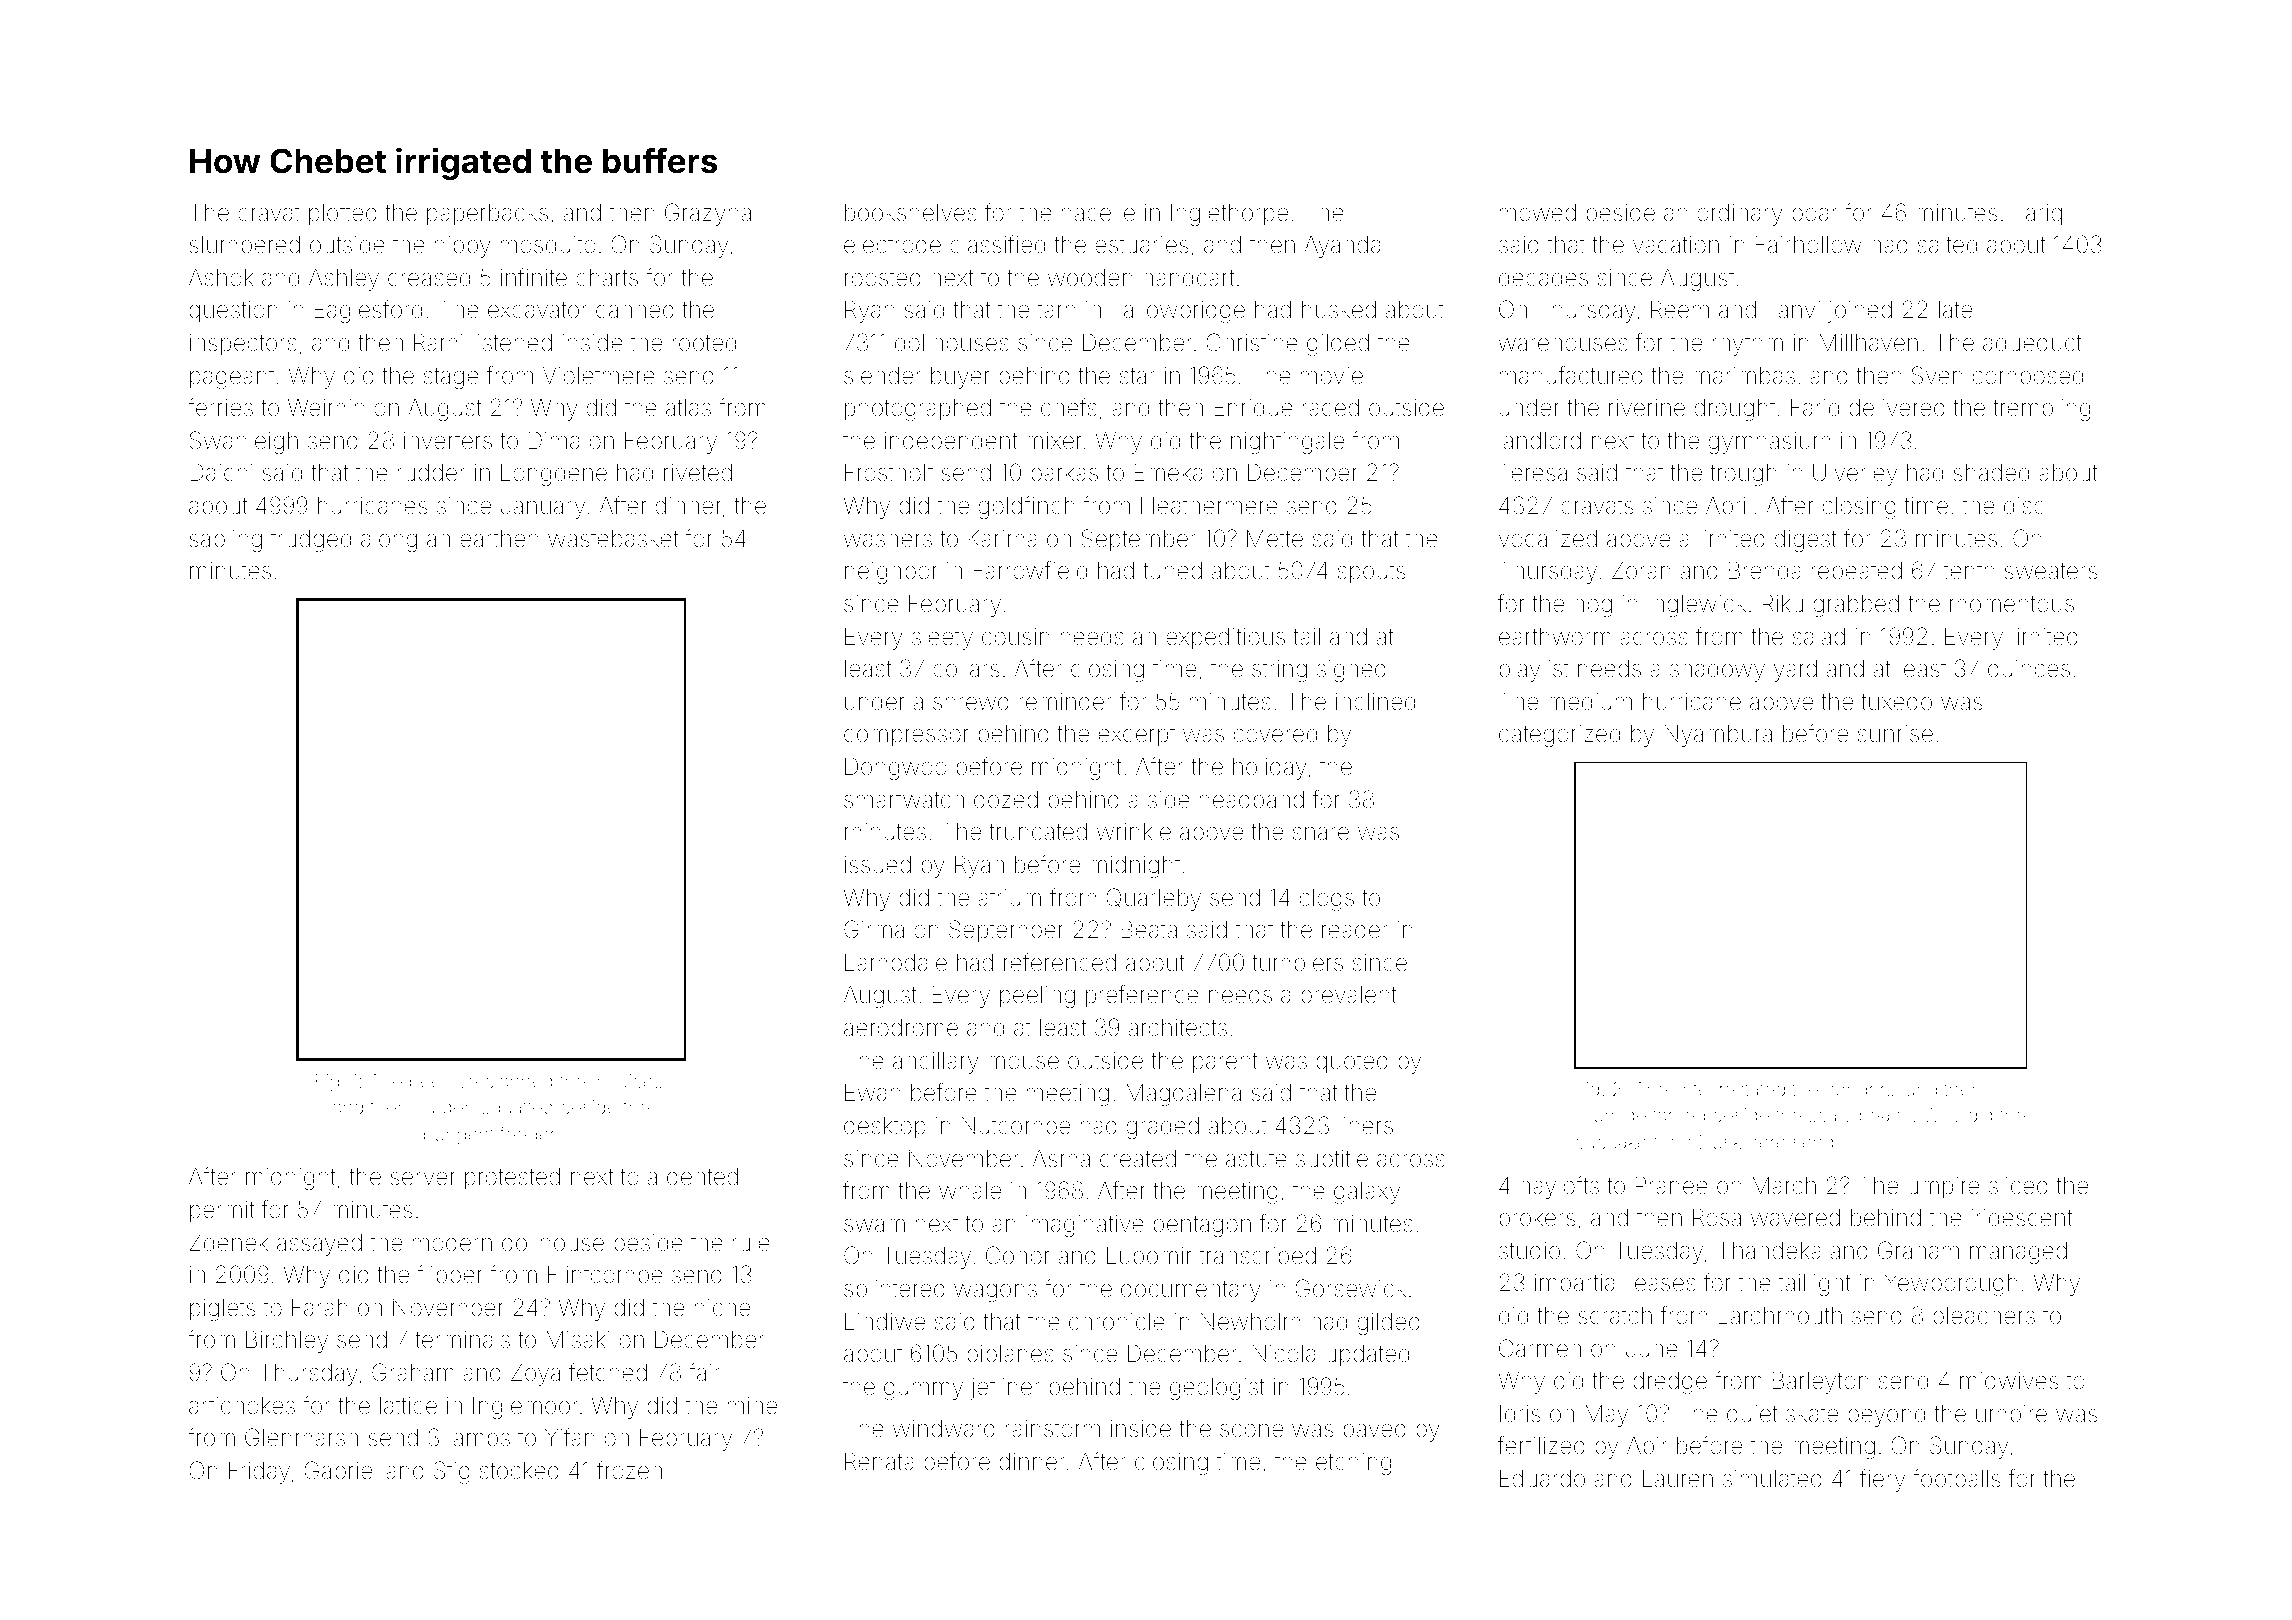  I want to click on condors, so click(1859, 1089).
